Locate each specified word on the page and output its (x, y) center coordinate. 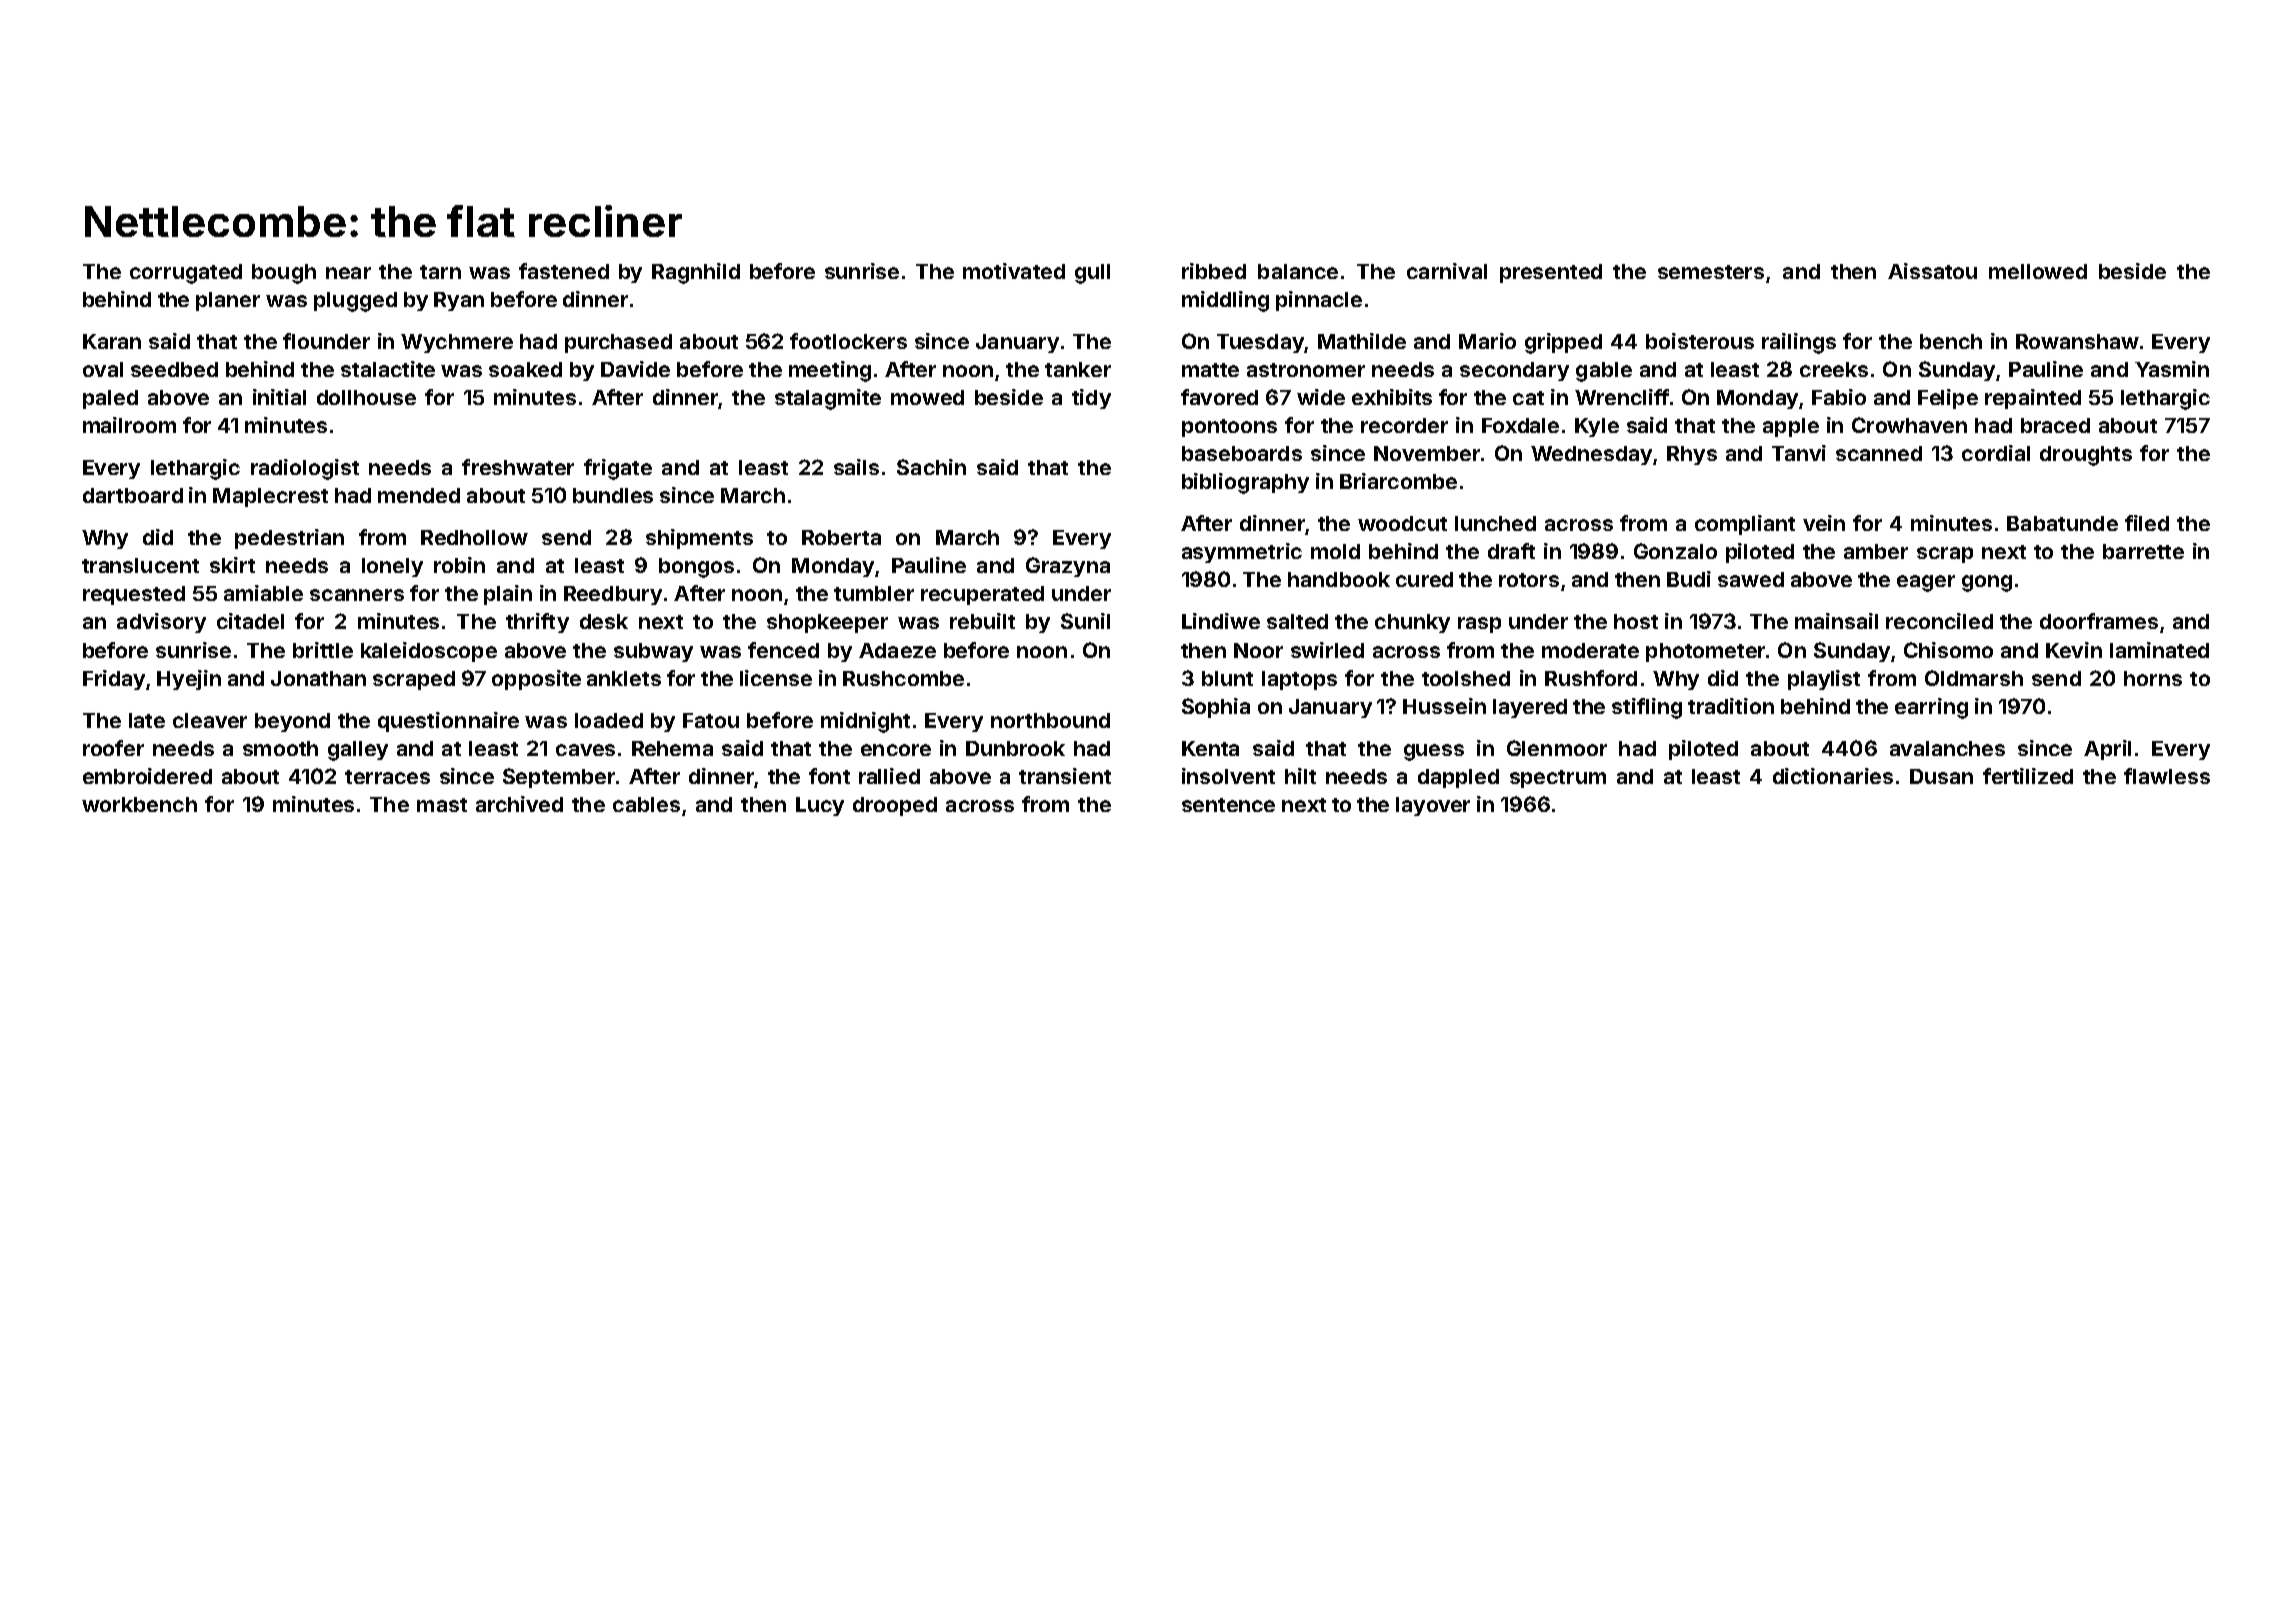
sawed (1751, 579)
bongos (696, 568)
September (559, 778)
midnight (865, 722)
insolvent (1228, 776)
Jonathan (318, 678)
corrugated (186, 274)
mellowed (2038, 271)
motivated (1014, 271)
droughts (2086, 456)
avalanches (1947, 748)
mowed (927, 397)
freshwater (518, 467)
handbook (1339, 579)
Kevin (2074, 650)
